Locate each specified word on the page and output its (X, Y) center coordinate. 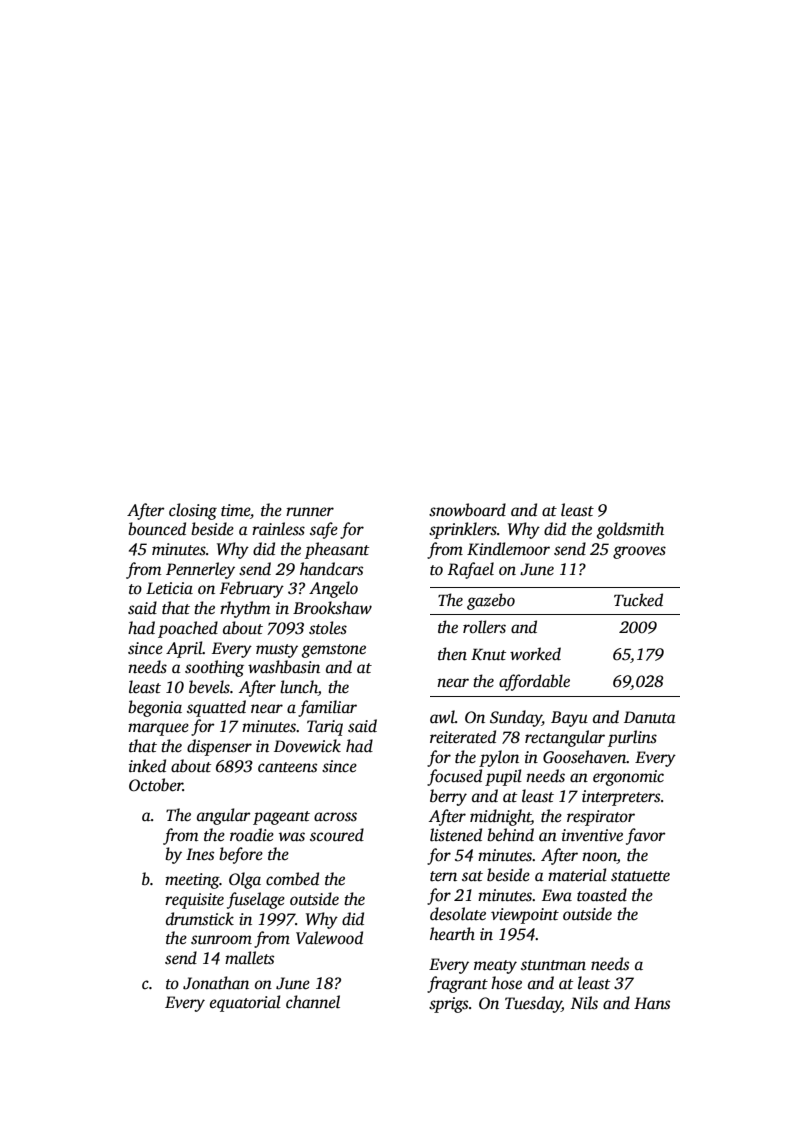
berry (448, 797)
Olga (245, 880)
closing (193, 511)
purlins (632, 738)
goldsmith (630, 530)
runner (310, 512)
